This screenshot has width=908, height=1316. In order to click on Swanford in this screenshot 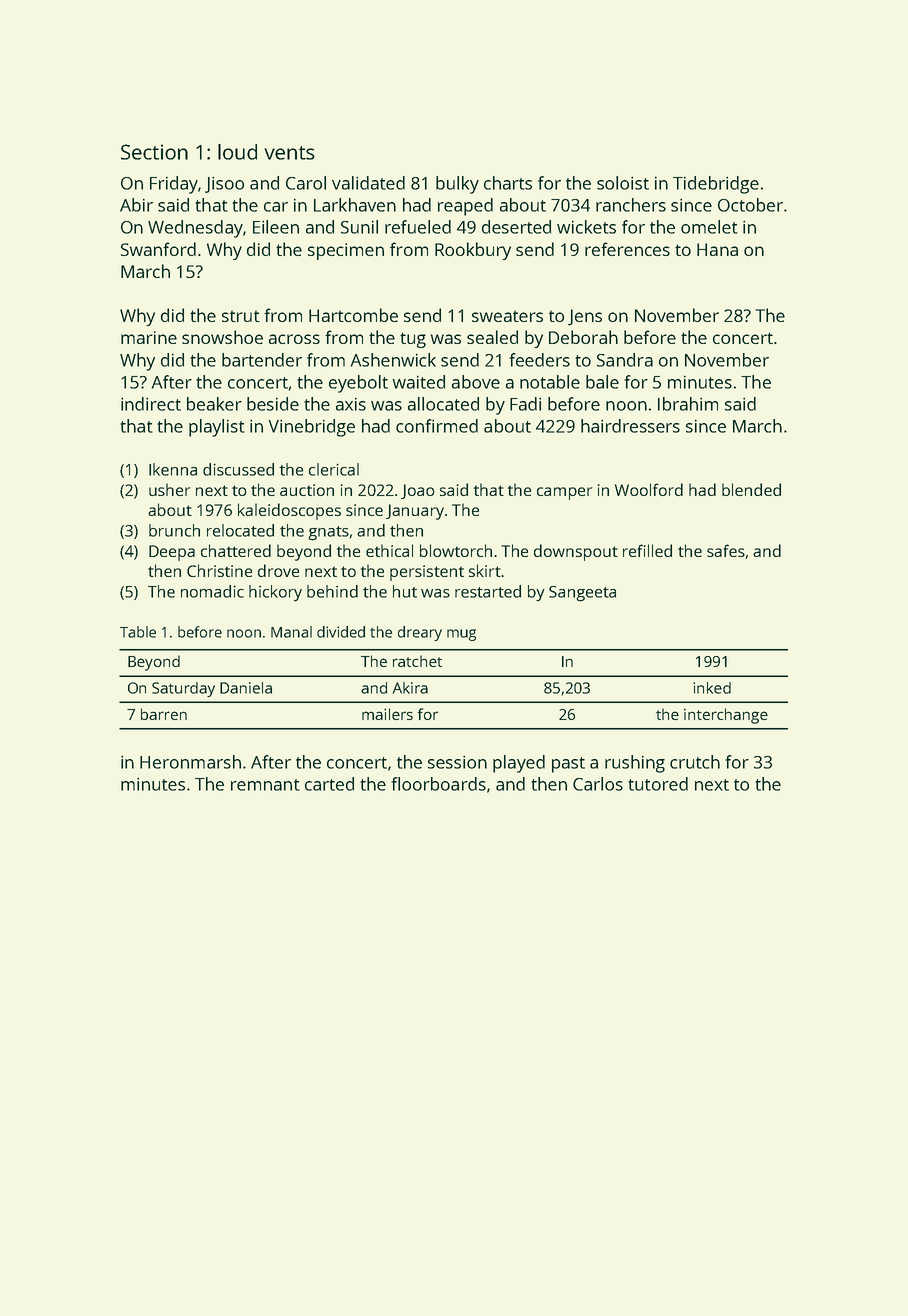, I will do `click(158, 249)`.
